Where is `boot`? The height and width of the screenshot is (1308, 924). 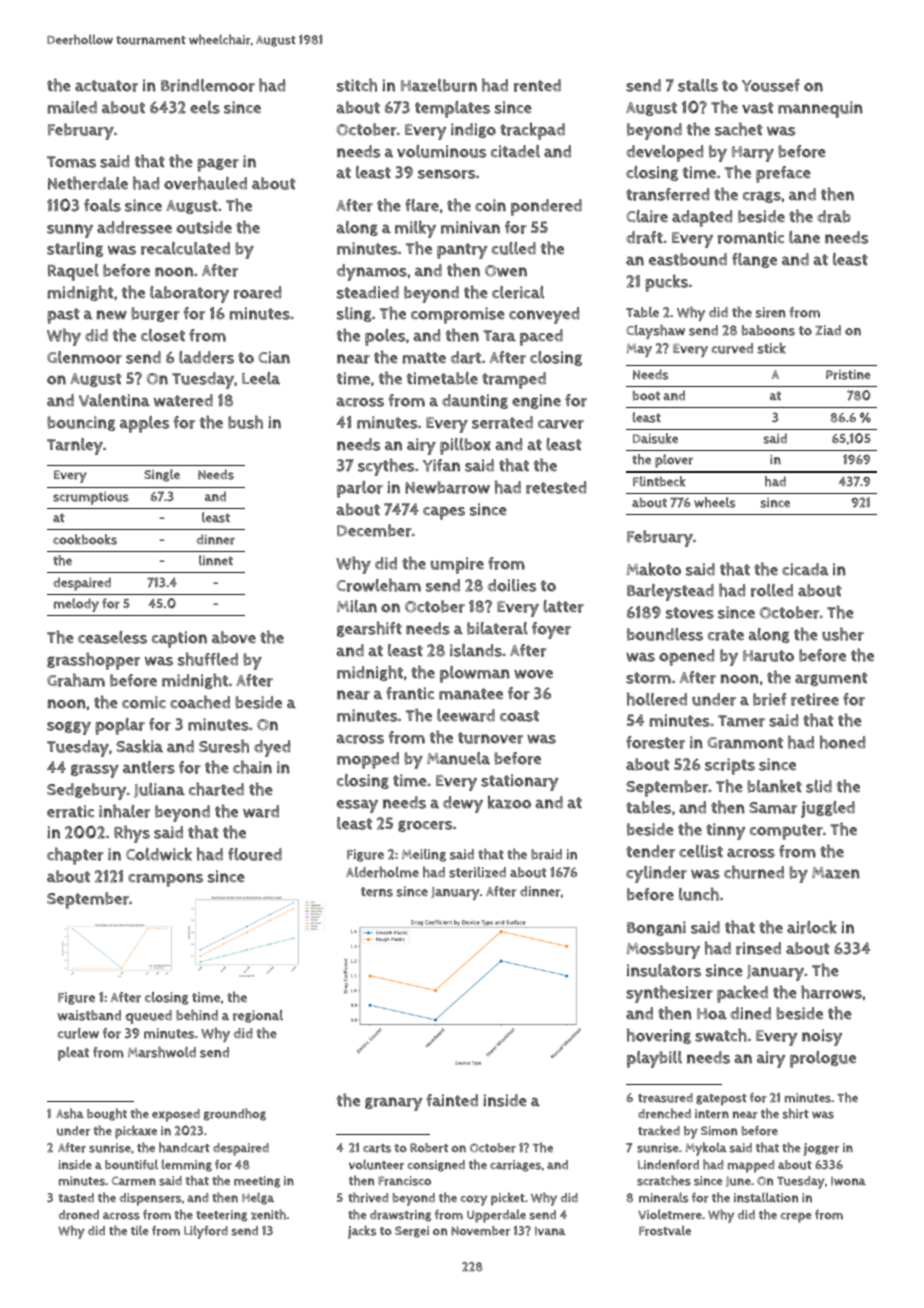
boot is located at coordinates (646, 396).
